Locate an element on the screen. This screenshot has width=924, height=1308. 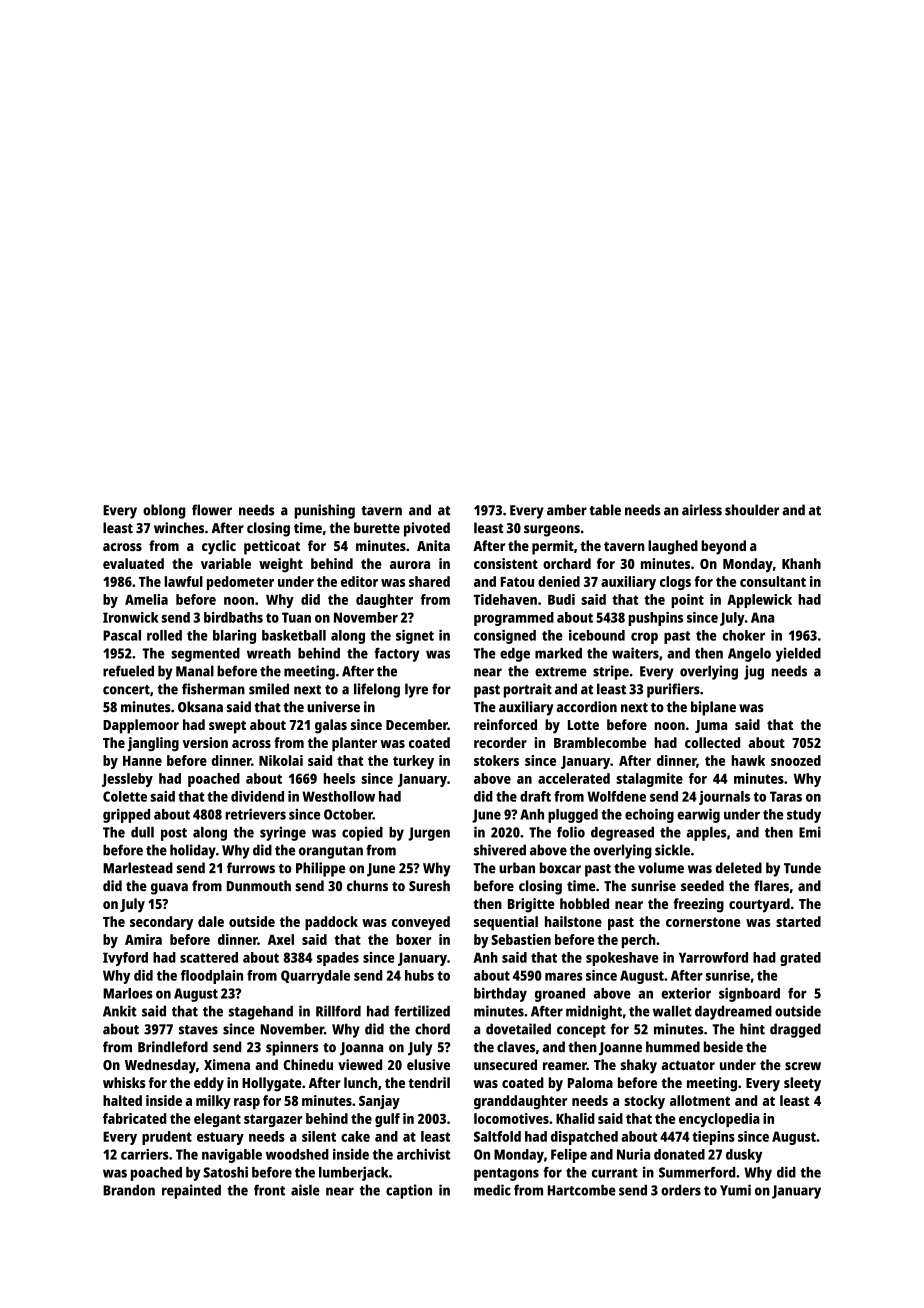
weight is located at coordinates (281, 565).
